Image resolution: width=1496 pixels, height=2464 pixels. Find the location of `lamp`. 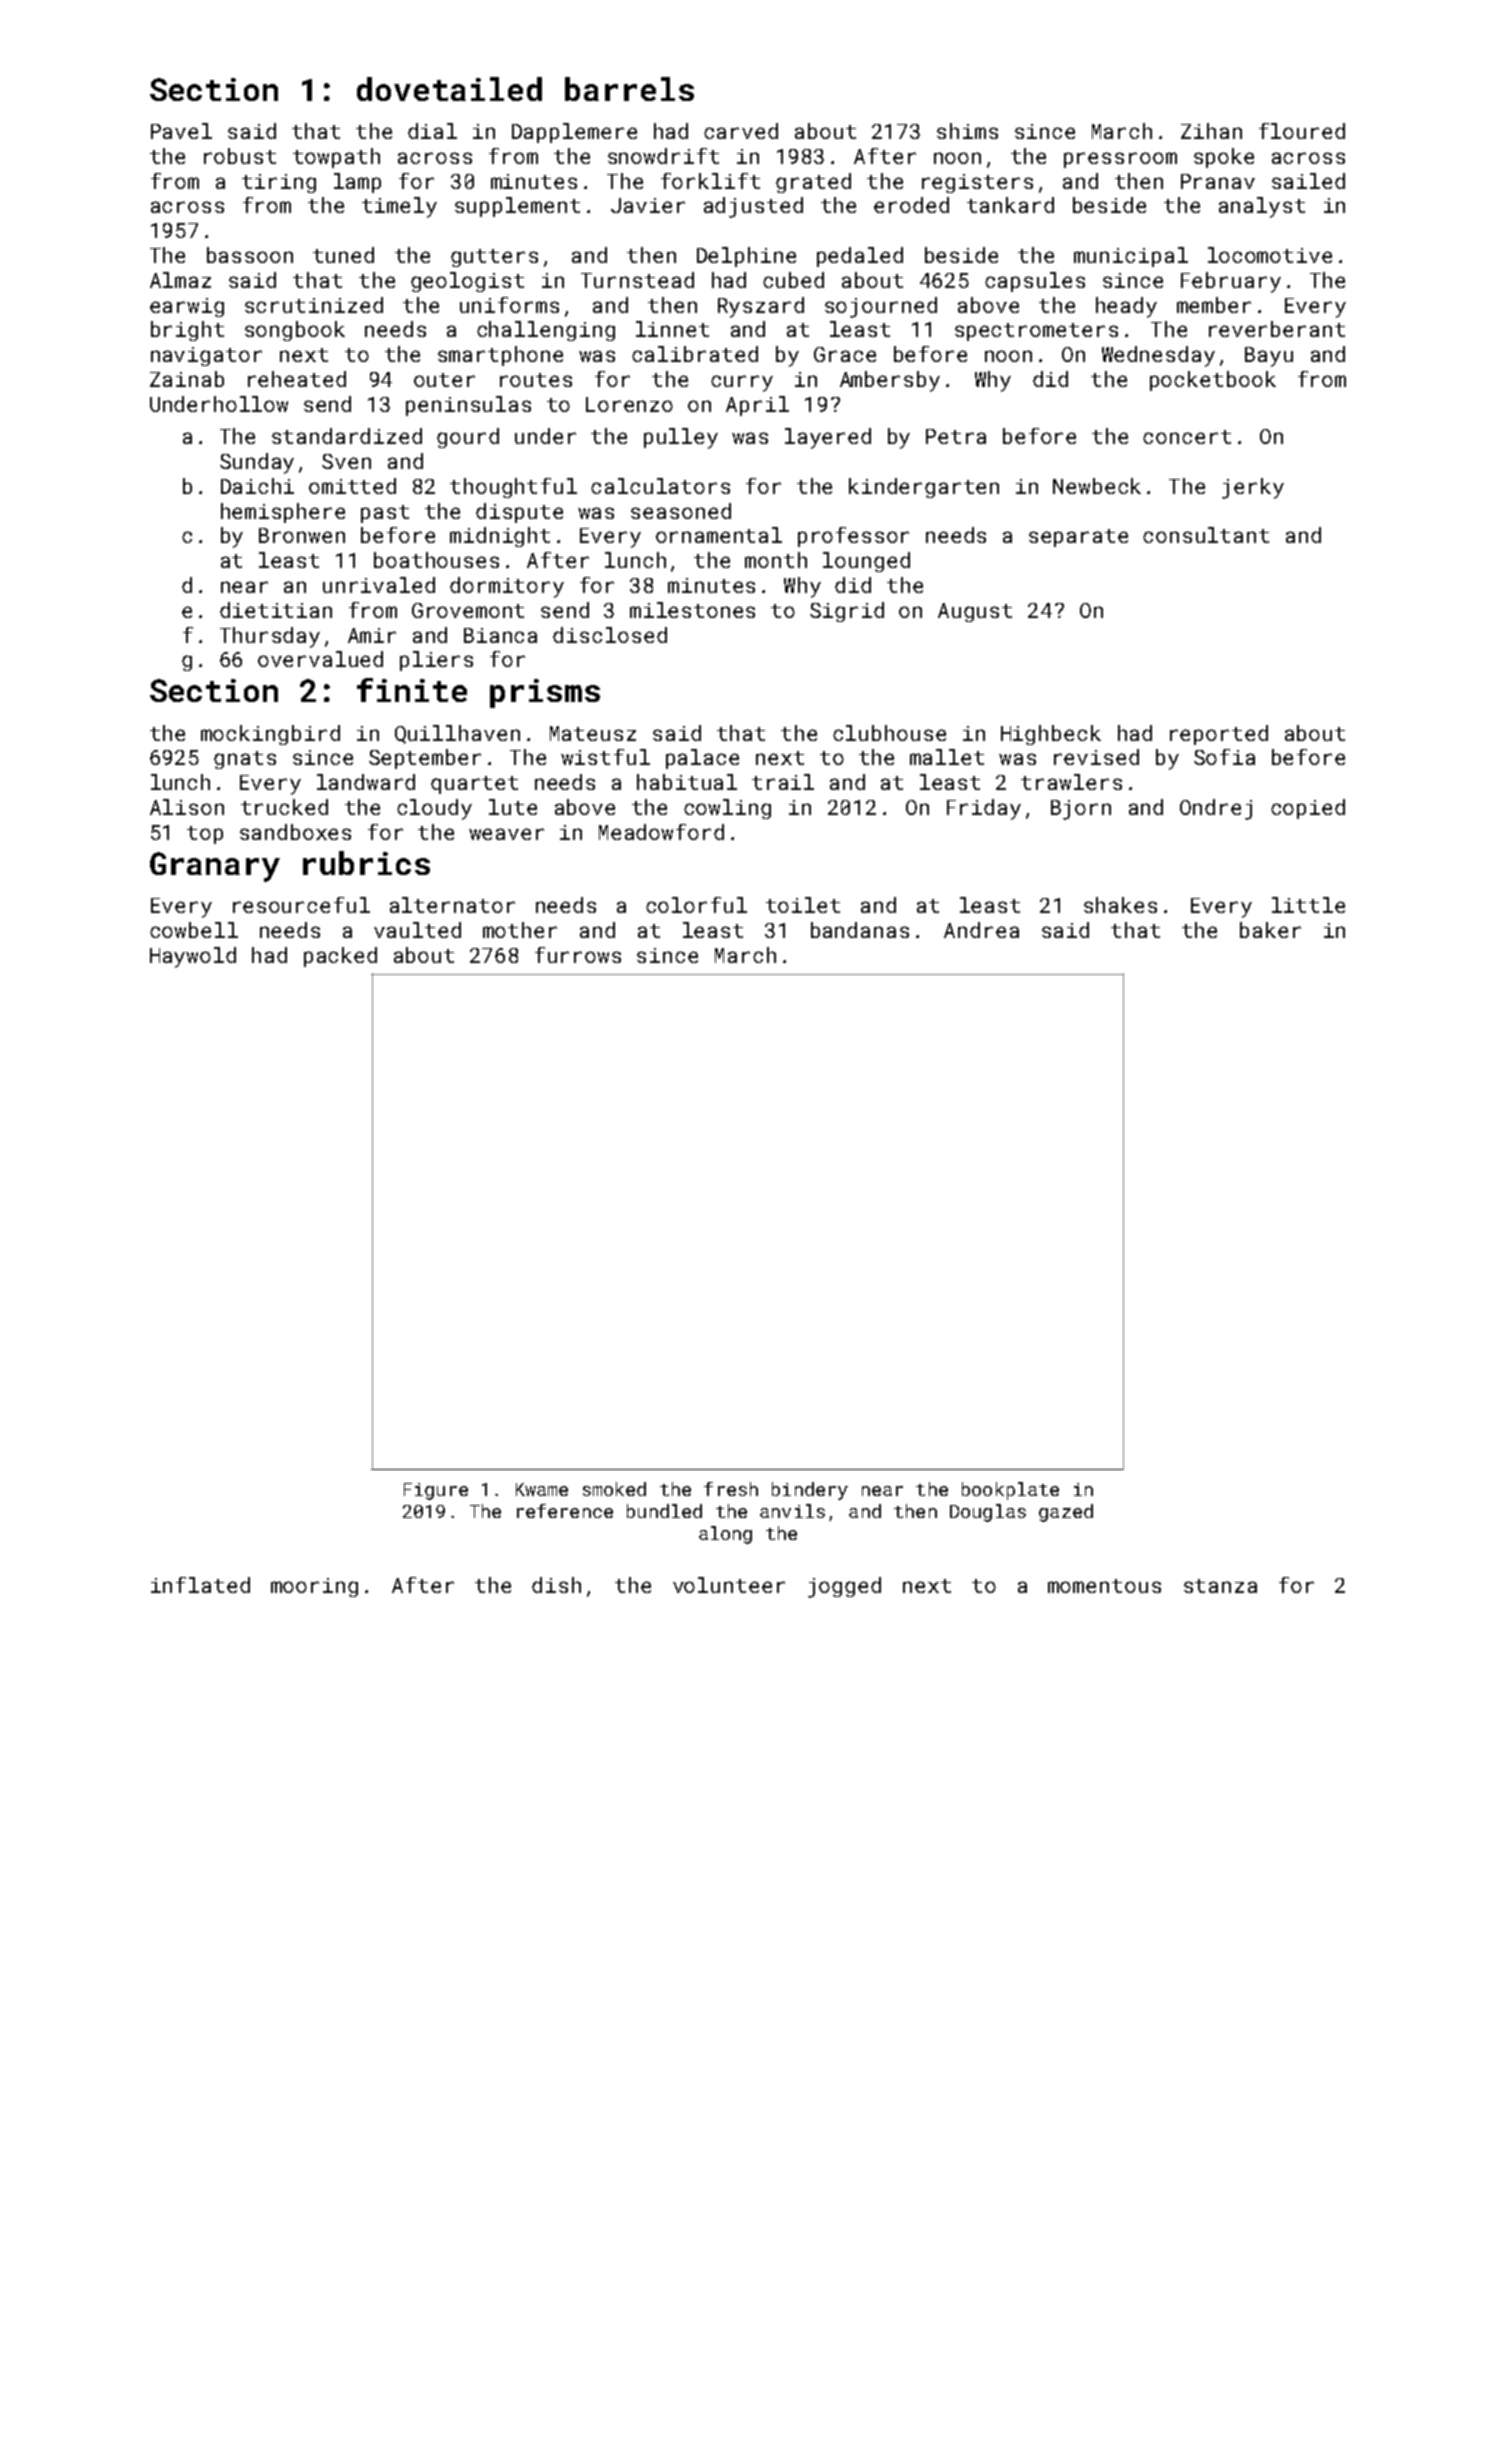

lamp is located at coordinates (357, 183).
